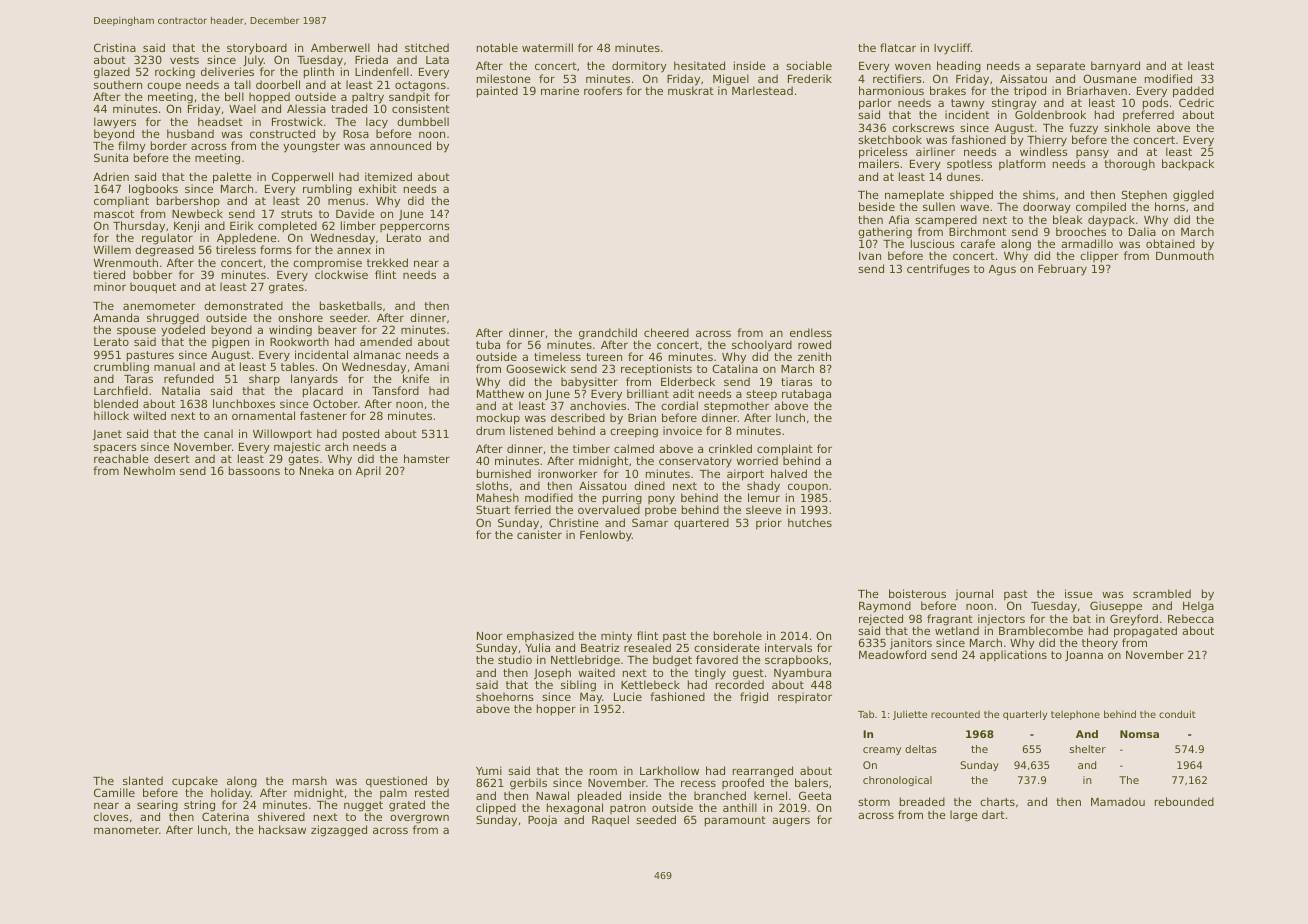 The width and height of the screenshot is (1308, 924). I want to click on scrambled, so click(1162, 593).
